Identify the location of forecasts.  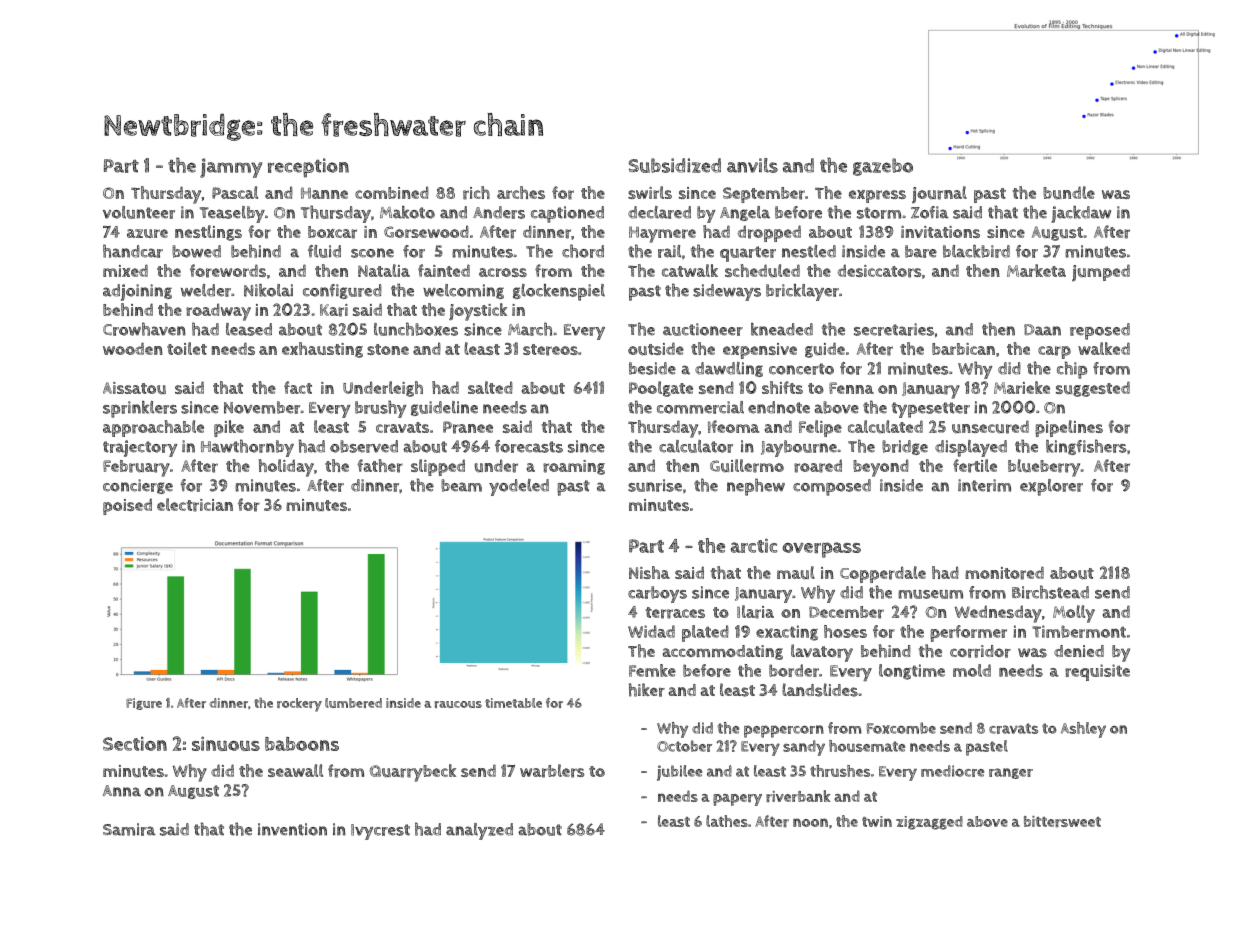
(529, 446).
